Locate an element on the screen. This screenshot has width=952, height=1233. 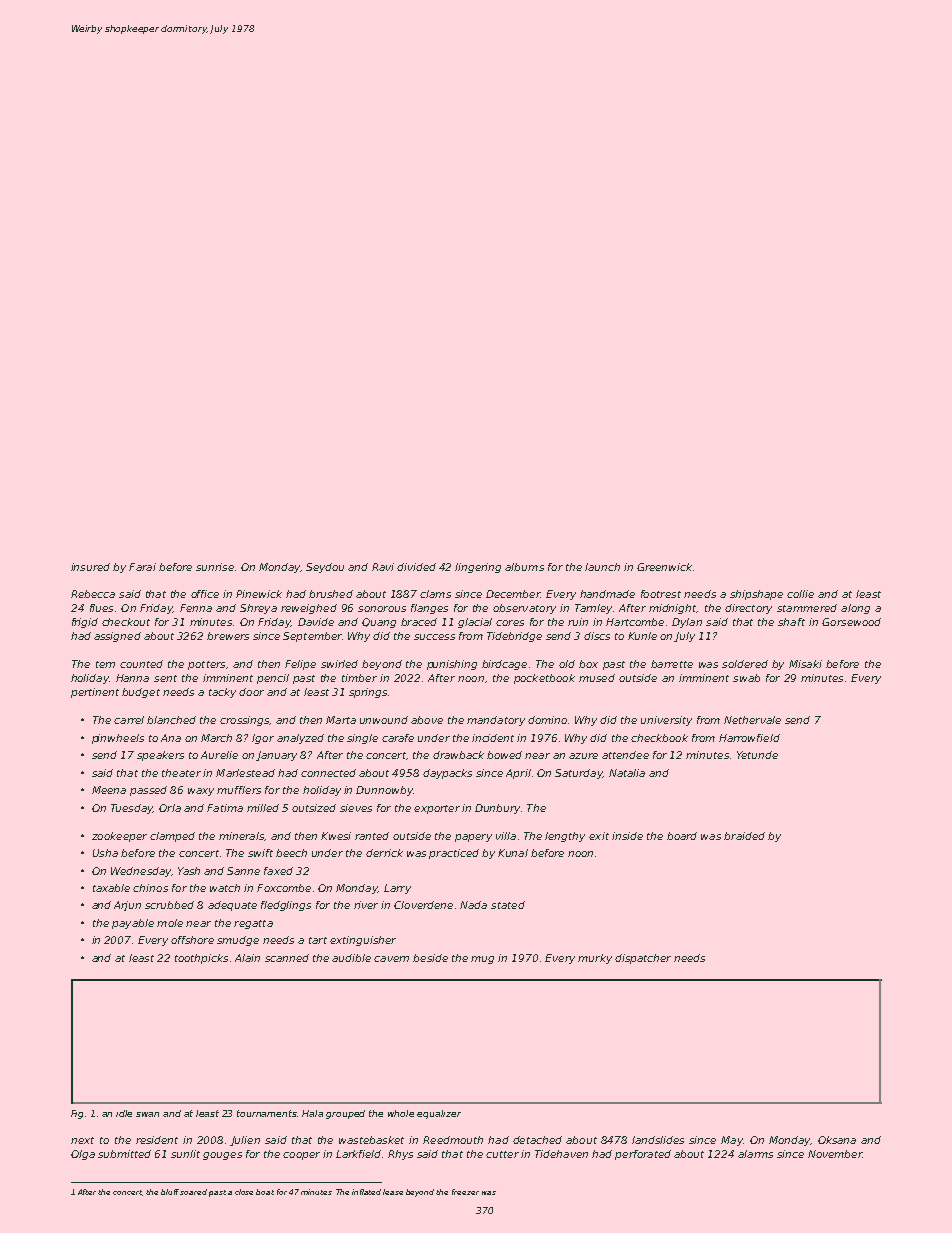
exit is located at coordinates (599, 836).
